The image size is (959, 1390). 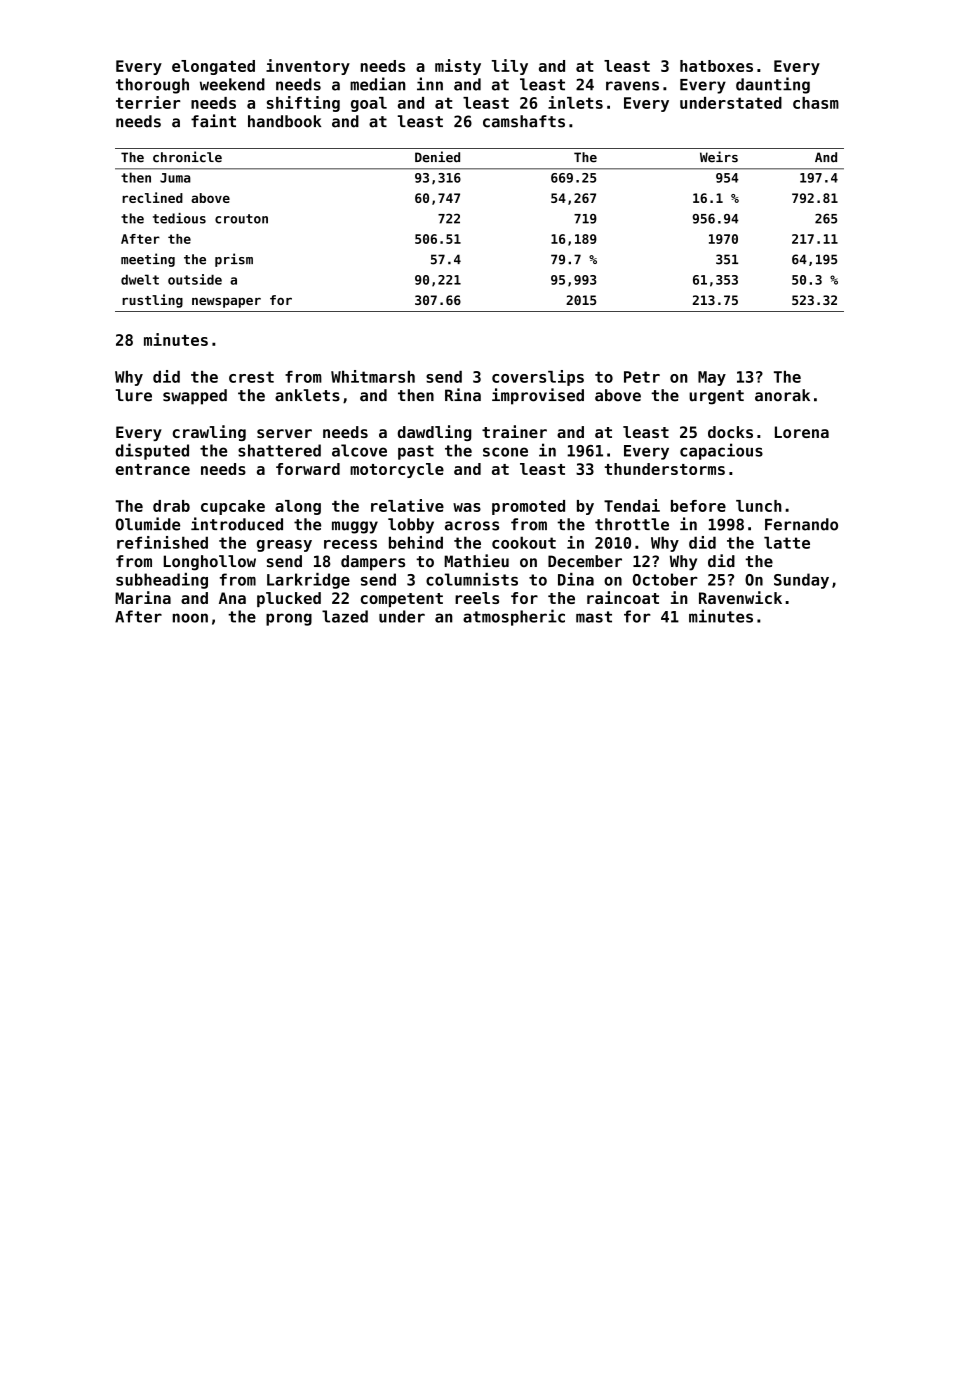 What do you see at coordinates (802, 432) in the document?
I see `Lorena` at bounding box center [802, 432].
